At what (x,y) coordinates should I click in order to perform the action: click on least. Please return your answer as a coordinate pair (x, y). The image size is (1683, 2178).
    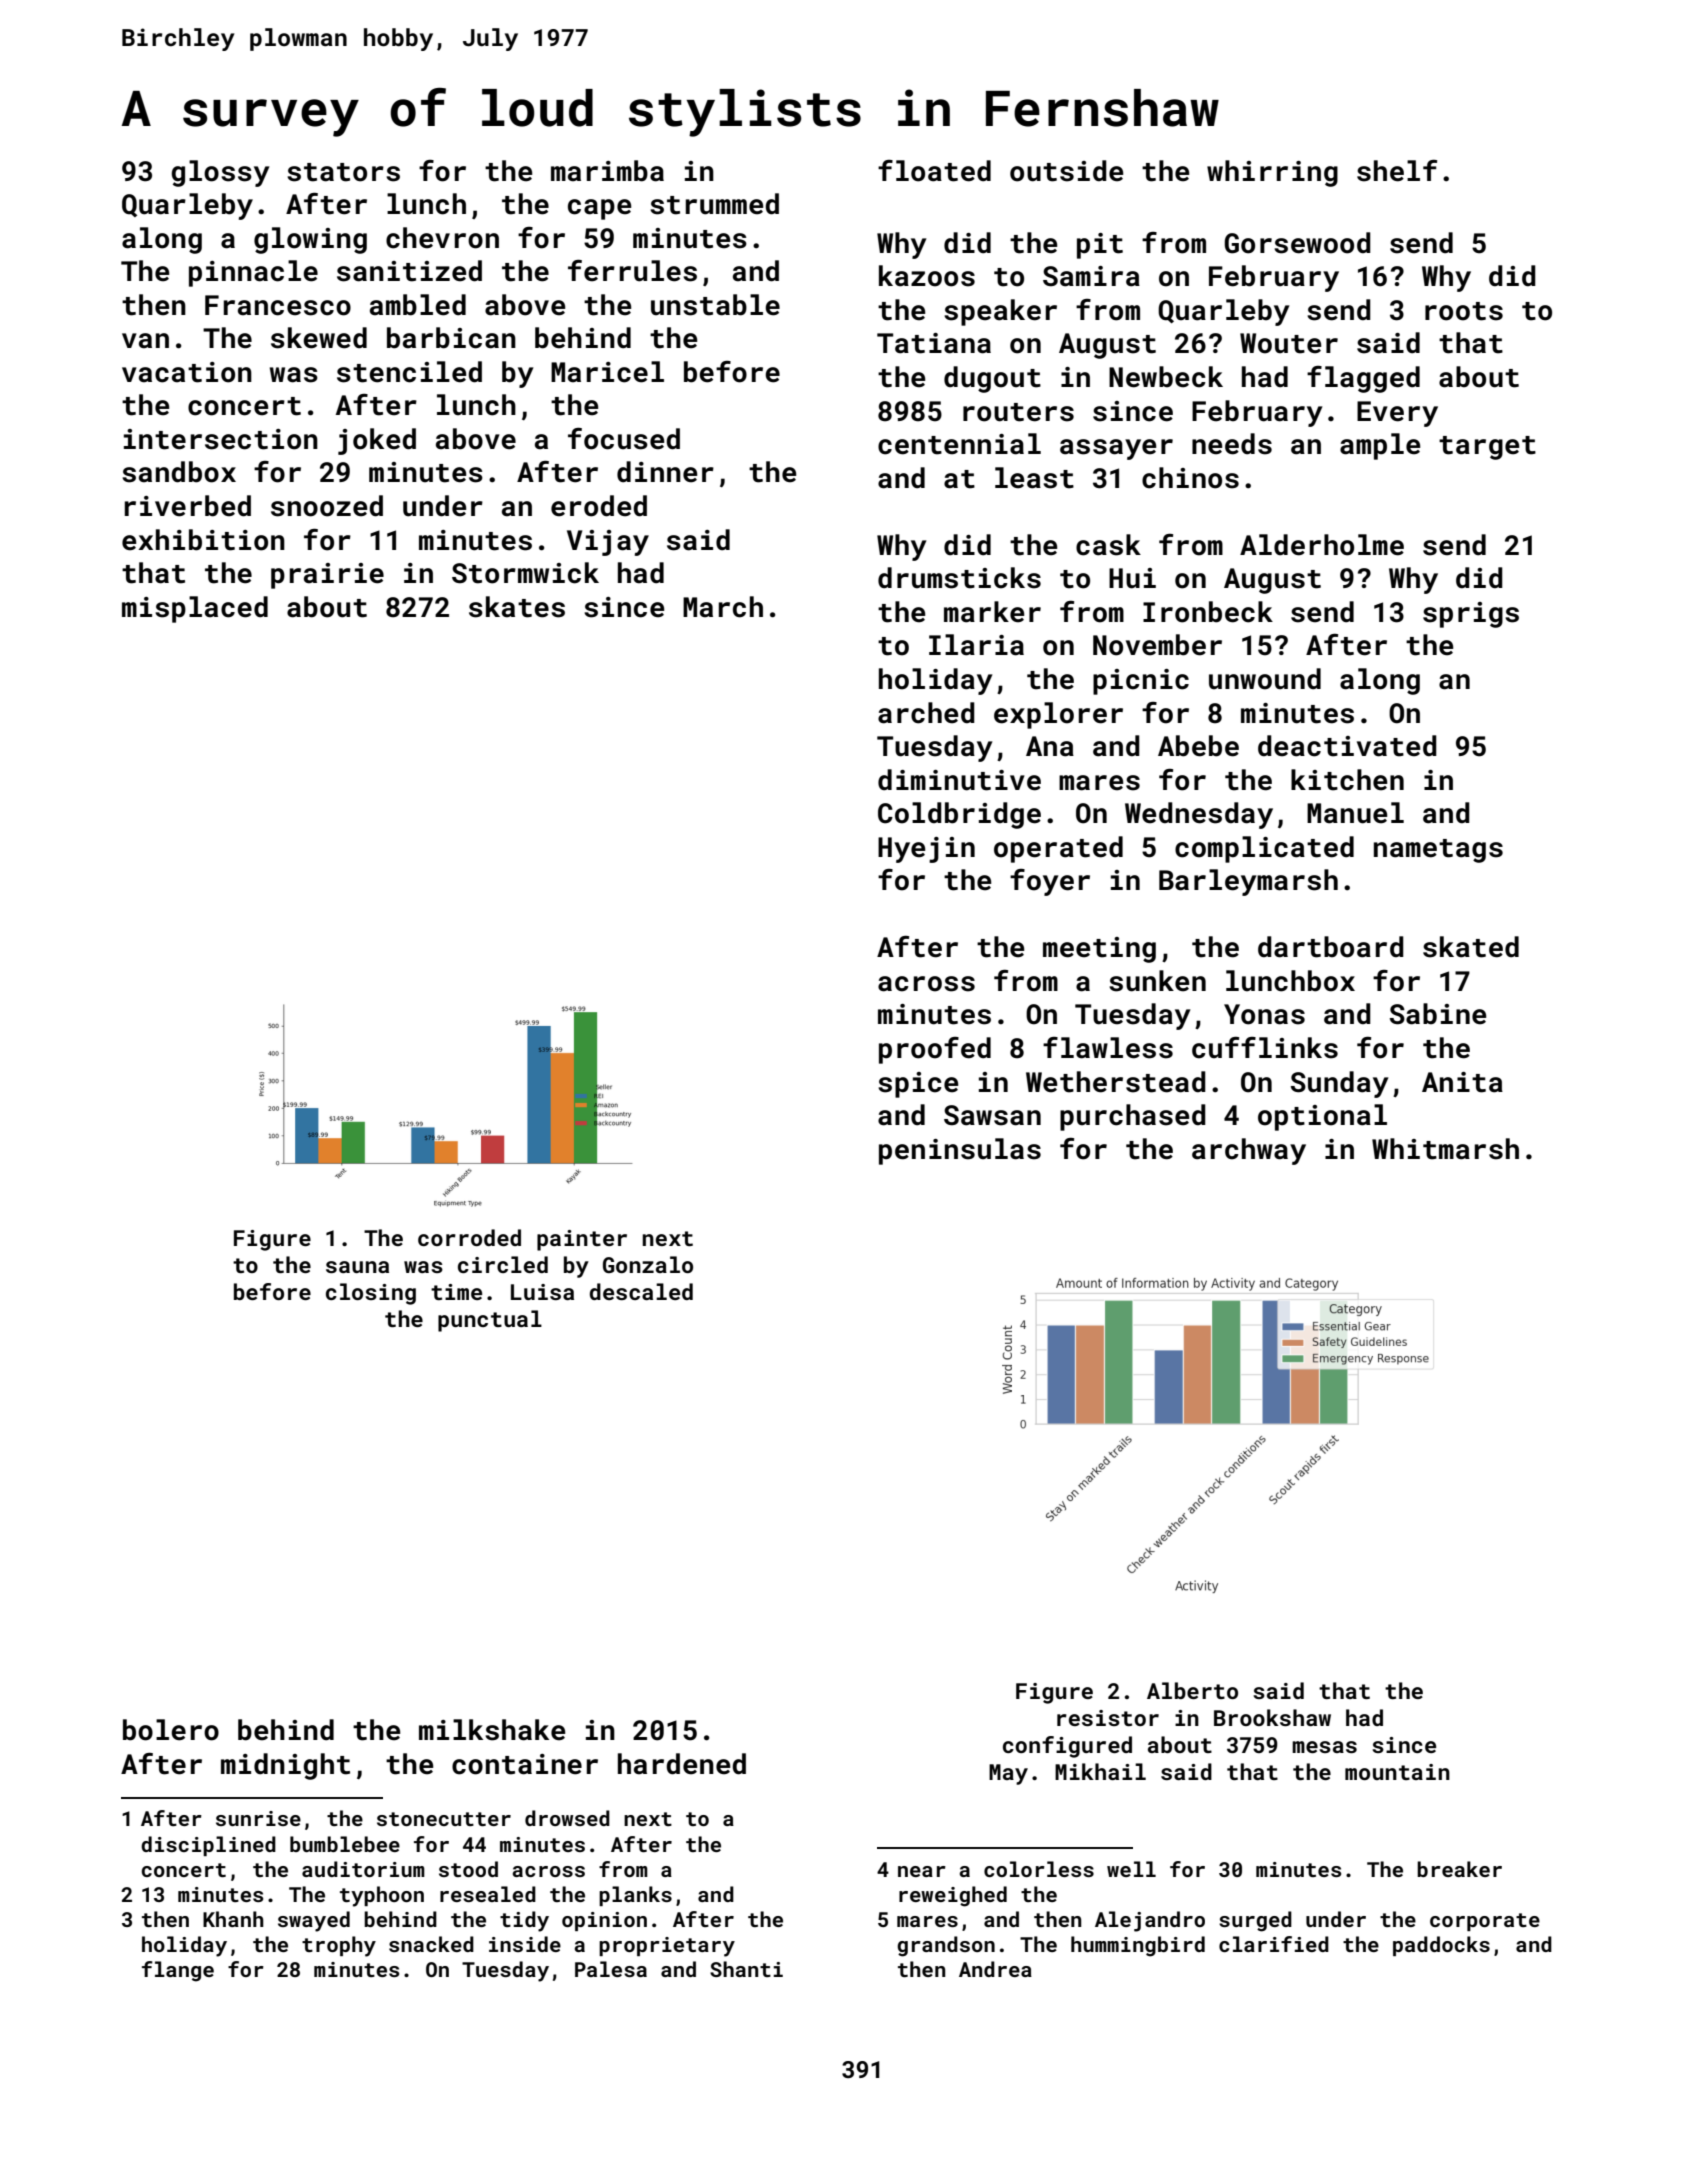
    Looking at the image, I should click on (1034, 478).
